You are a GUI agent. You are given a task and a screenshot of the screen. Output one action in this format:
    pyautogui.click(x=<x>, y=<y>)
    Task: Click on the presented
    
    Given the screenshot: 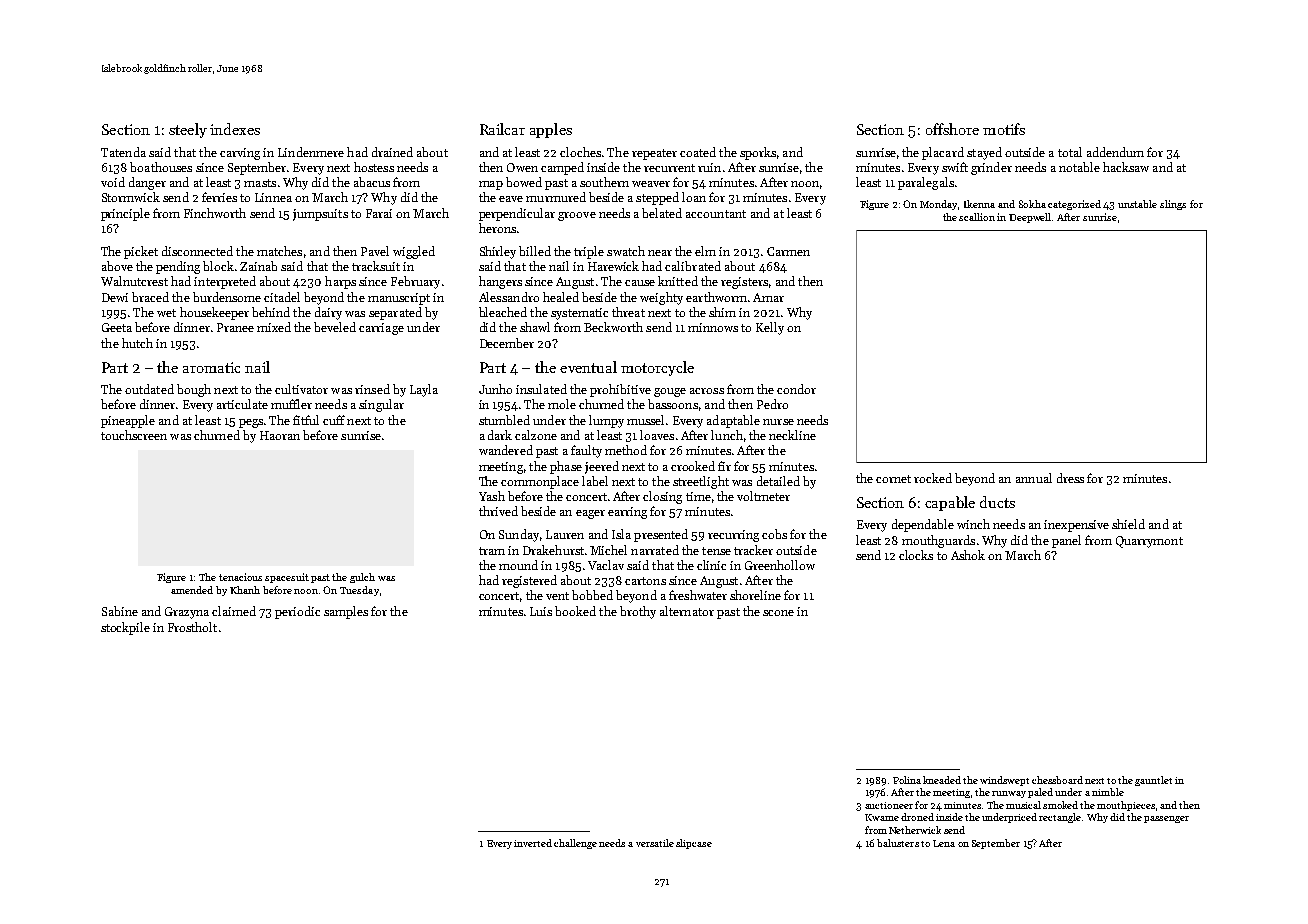 What is the action you would take?
    pyautogui.click(x=661, y=535)
